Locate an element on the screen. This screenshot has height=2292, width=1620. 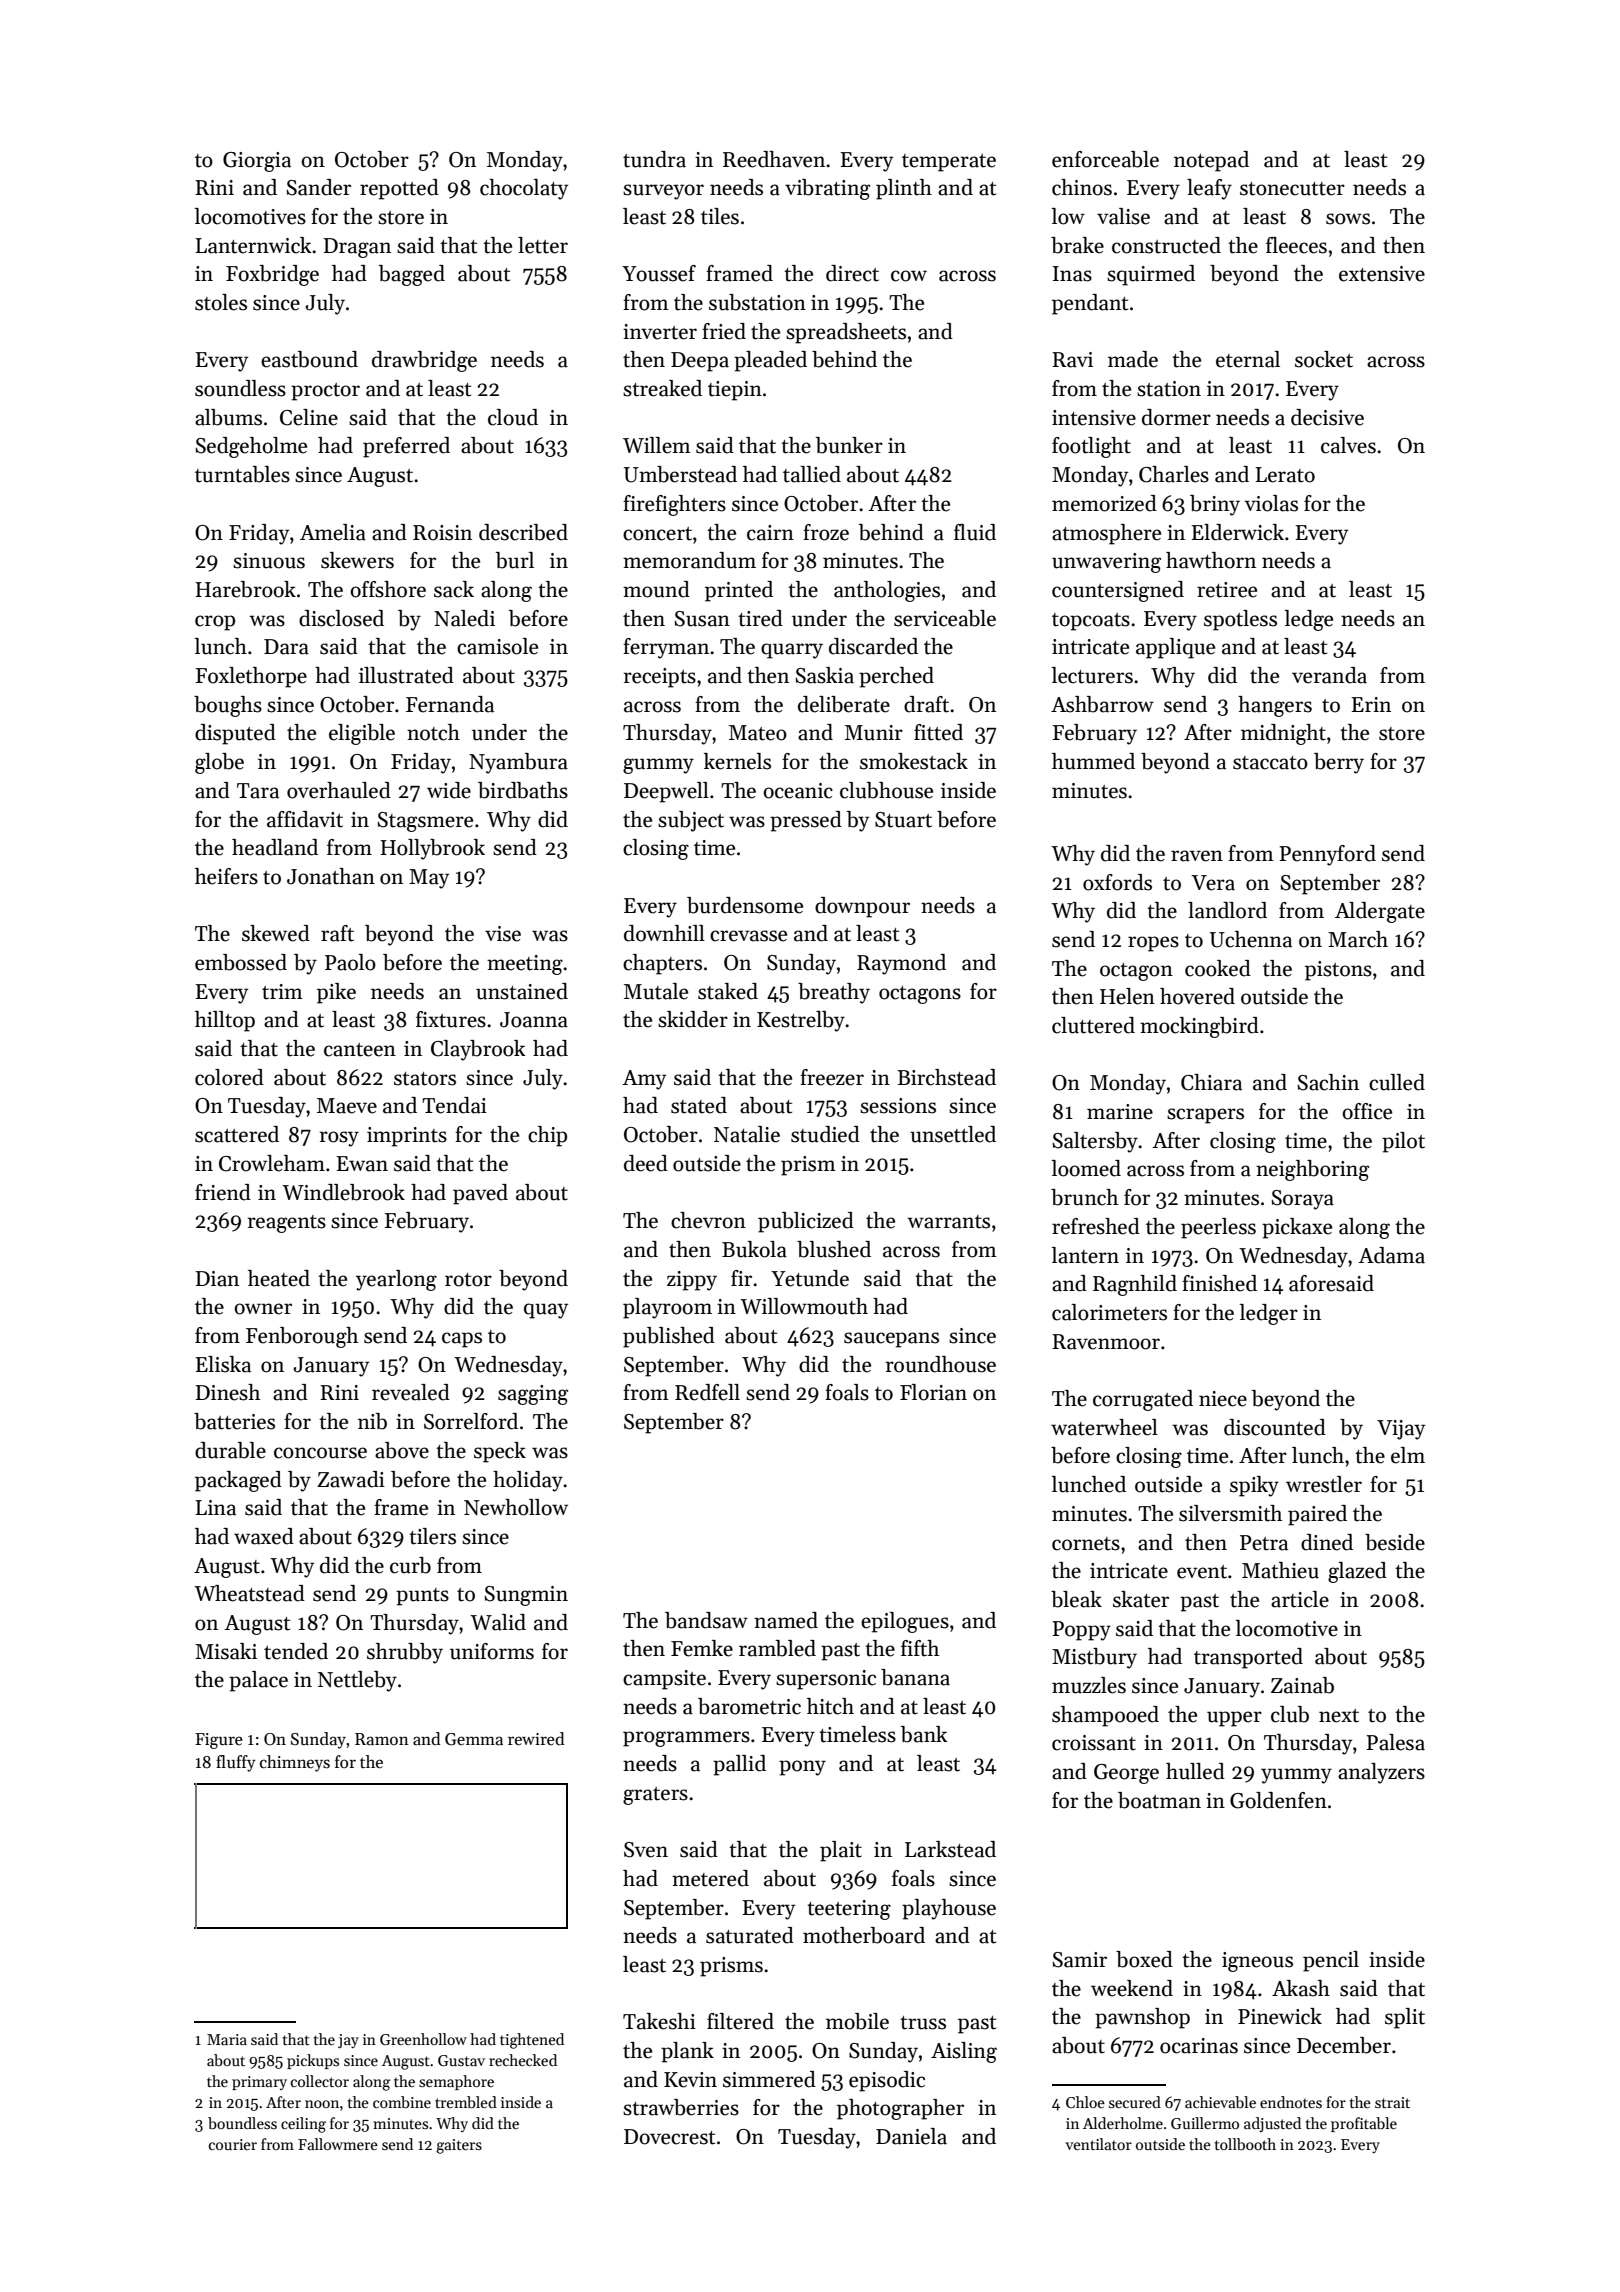
Wheatstead is located at coordinates (249, 1593).
